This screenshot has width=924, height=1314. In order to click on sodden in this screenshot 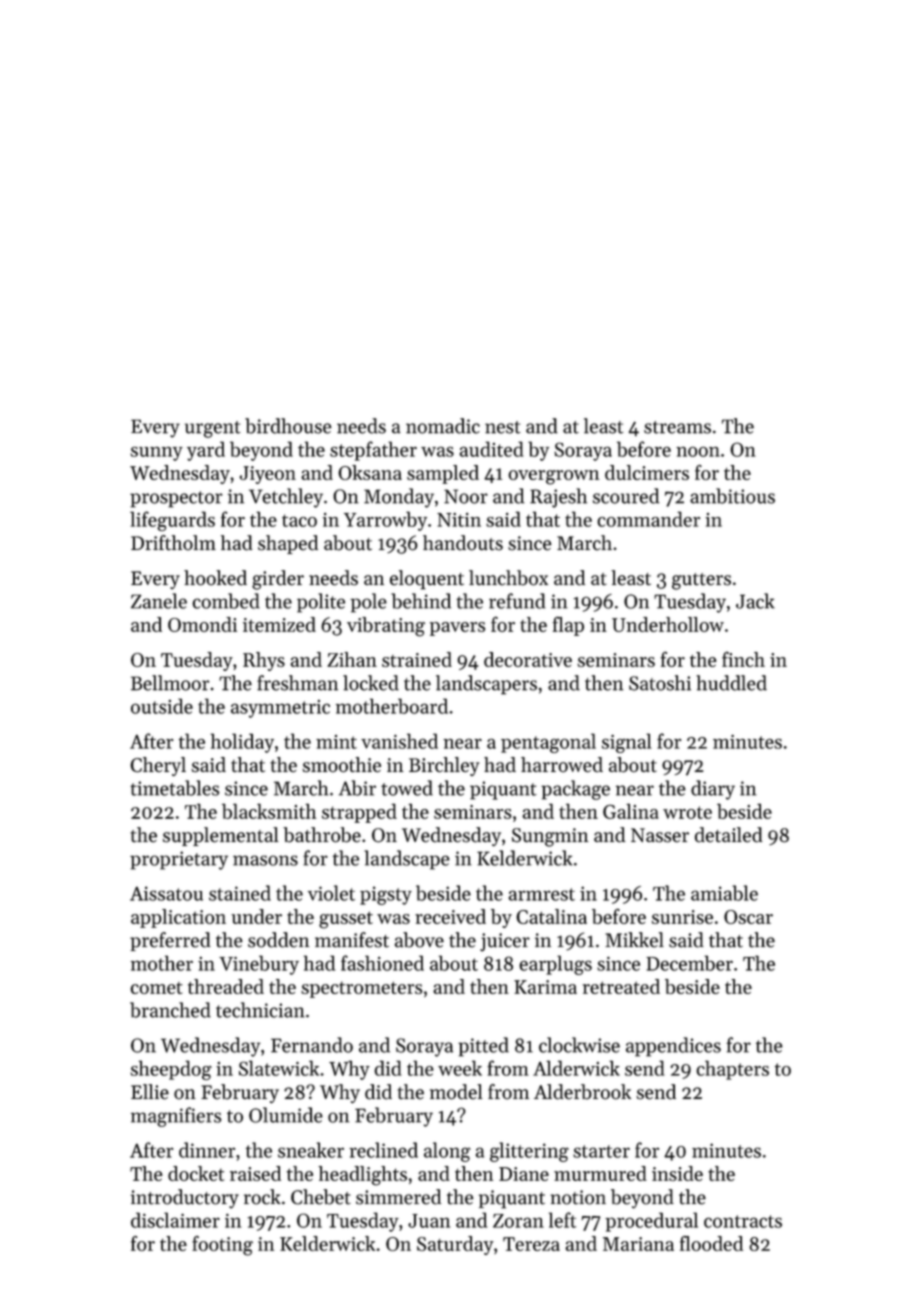, I will do `click(279, 940)`.
